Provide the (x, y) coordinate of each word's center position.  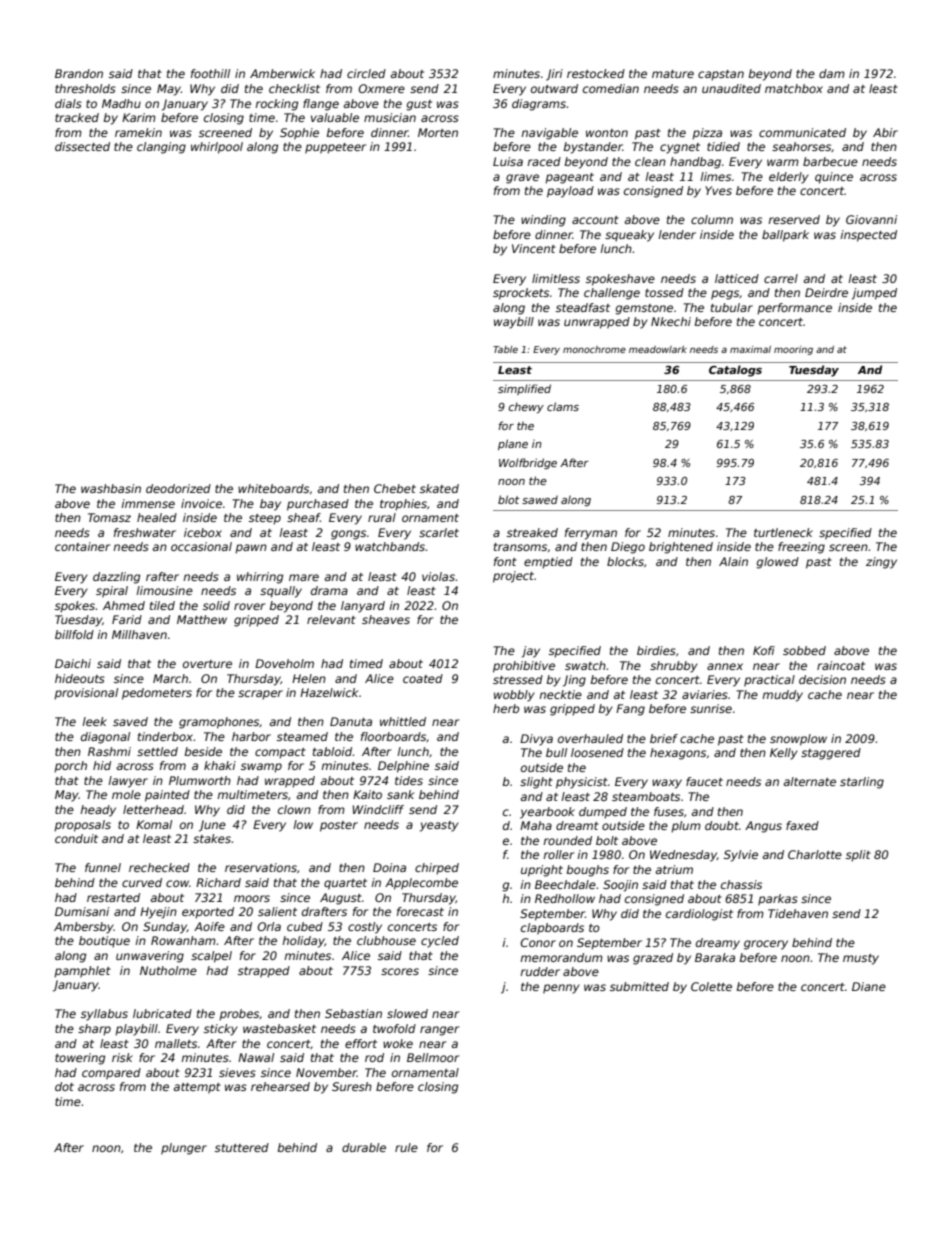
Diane (869, 986)
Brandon (79, 73)
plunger (184, 1149)
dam (832, 73)
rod (374, 1057)
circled (366, 73)
